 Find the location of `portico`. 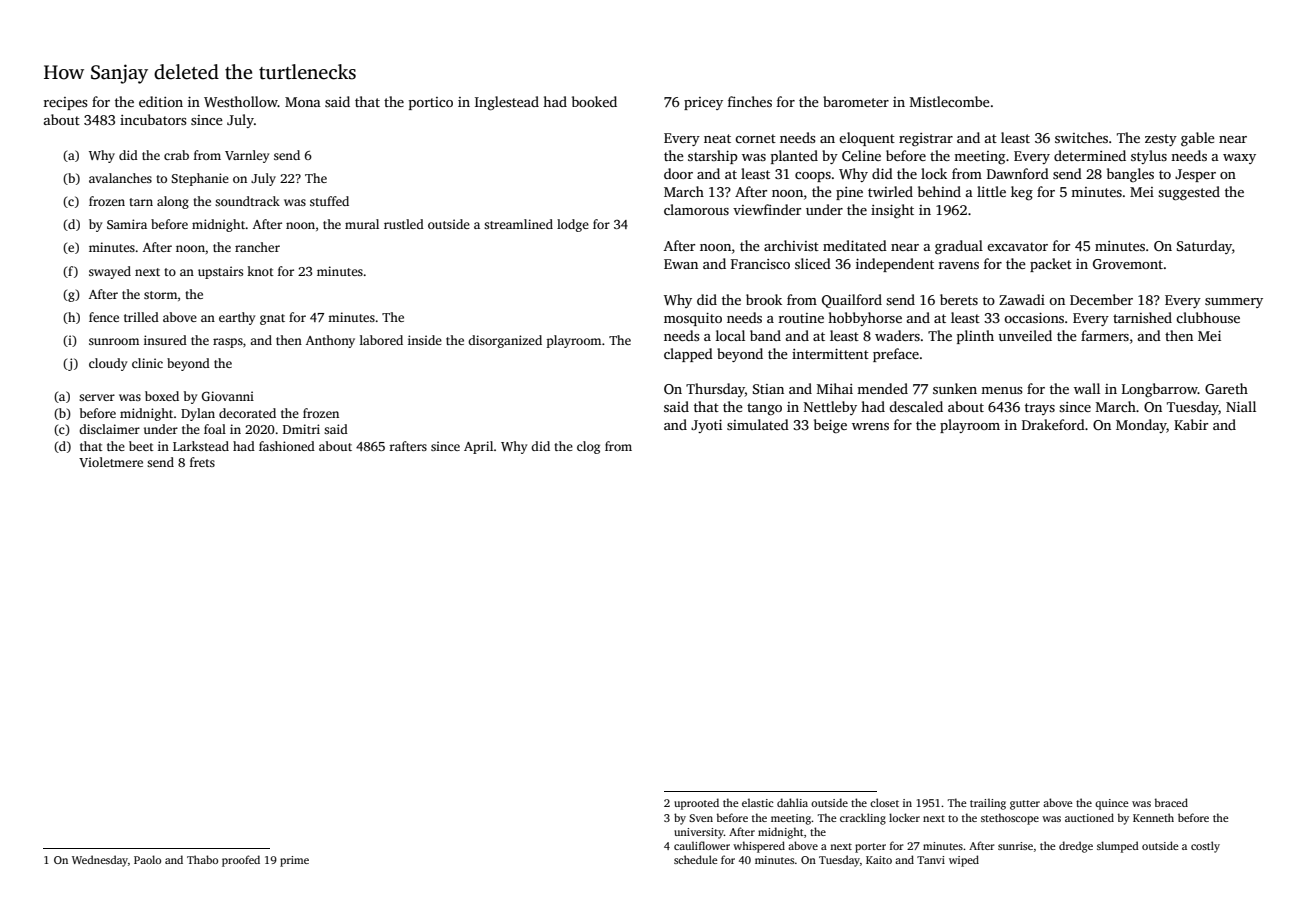

portico is located at coordinates (431, 103).
